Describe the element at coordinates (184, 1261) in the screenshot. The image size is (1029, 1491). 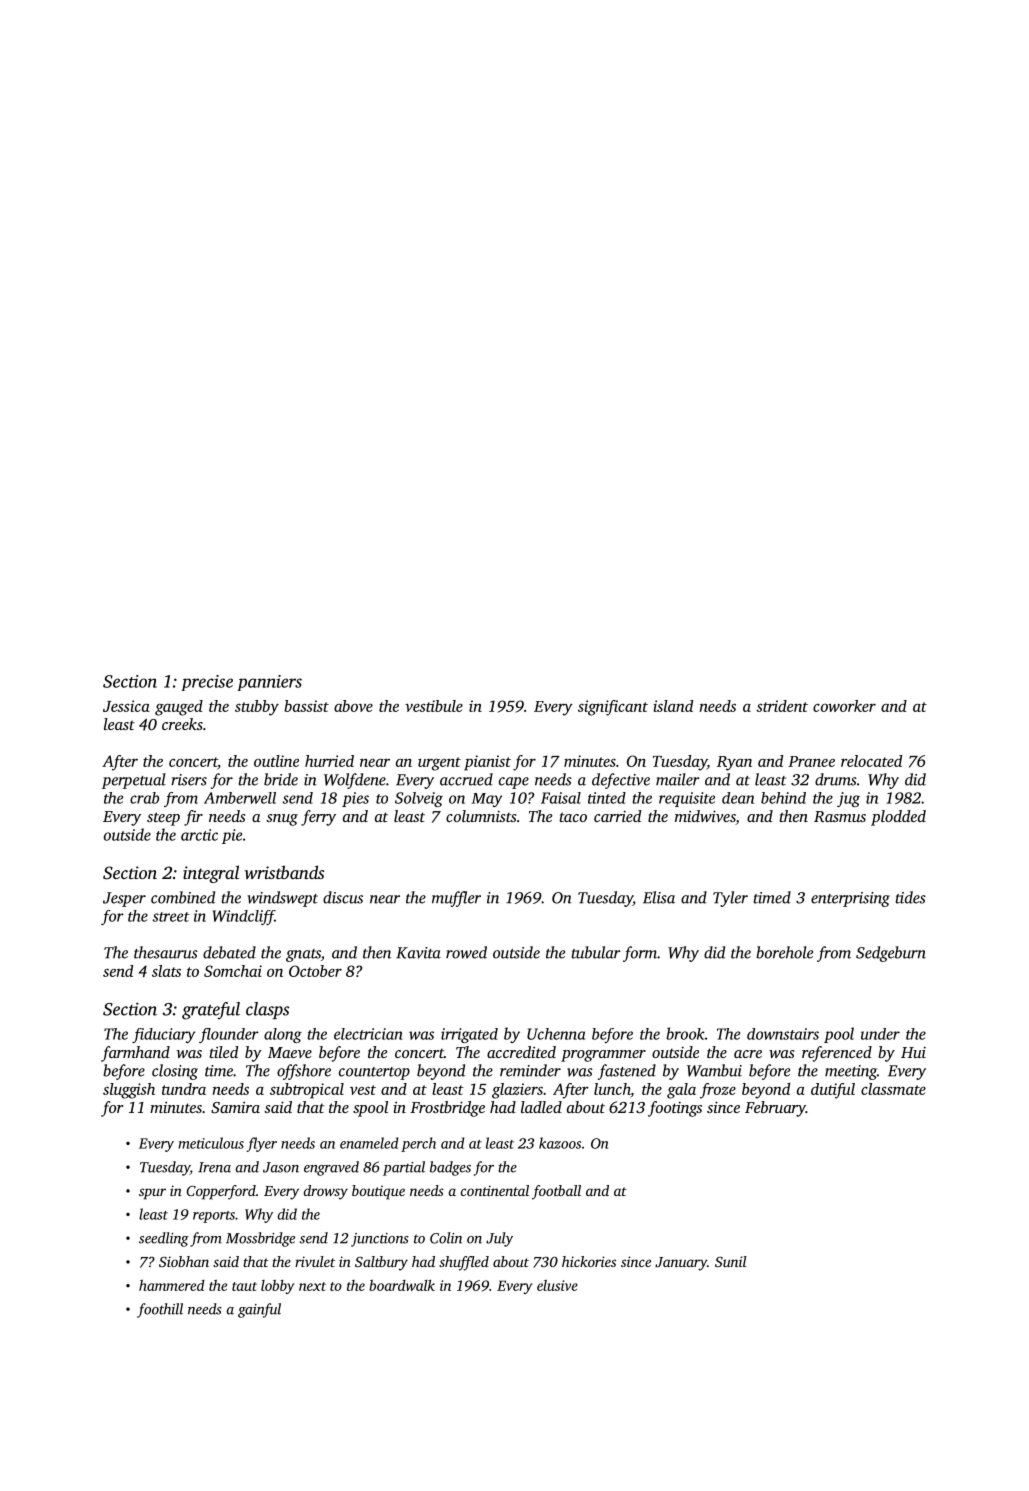
I see `Siobhan` at that location.
